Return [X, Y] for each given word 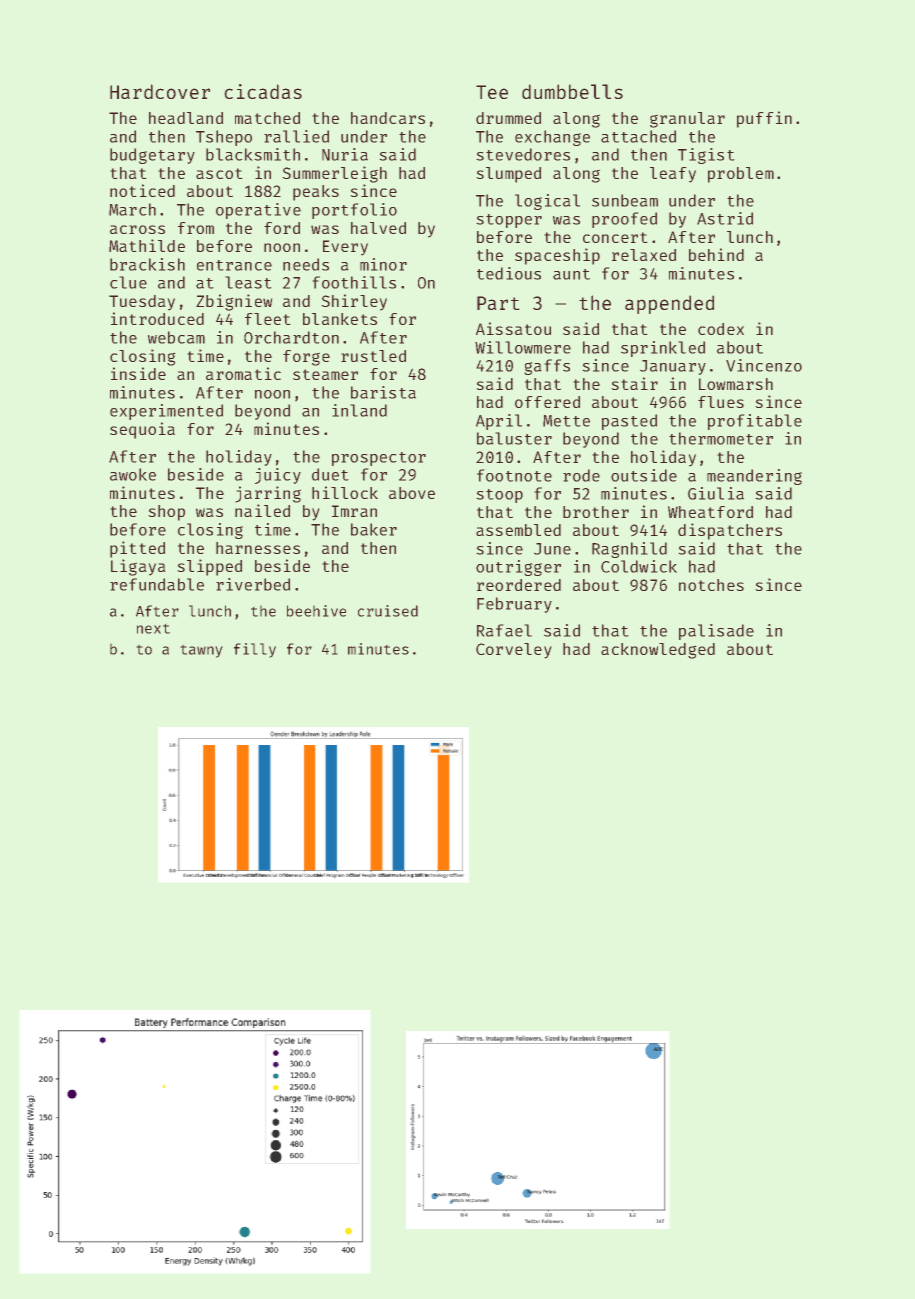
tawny [201, 651]
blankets [340, 319]
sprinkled [663, 349]
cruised [388, 611]
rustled [373, 356]
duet [330, 474]
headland [186, 118]
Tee [492, 92]
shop [167, 513]
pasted [629, 422]
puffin [764, 119]
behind [716, 254]
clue [128, 282]
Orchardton [291, 337]
